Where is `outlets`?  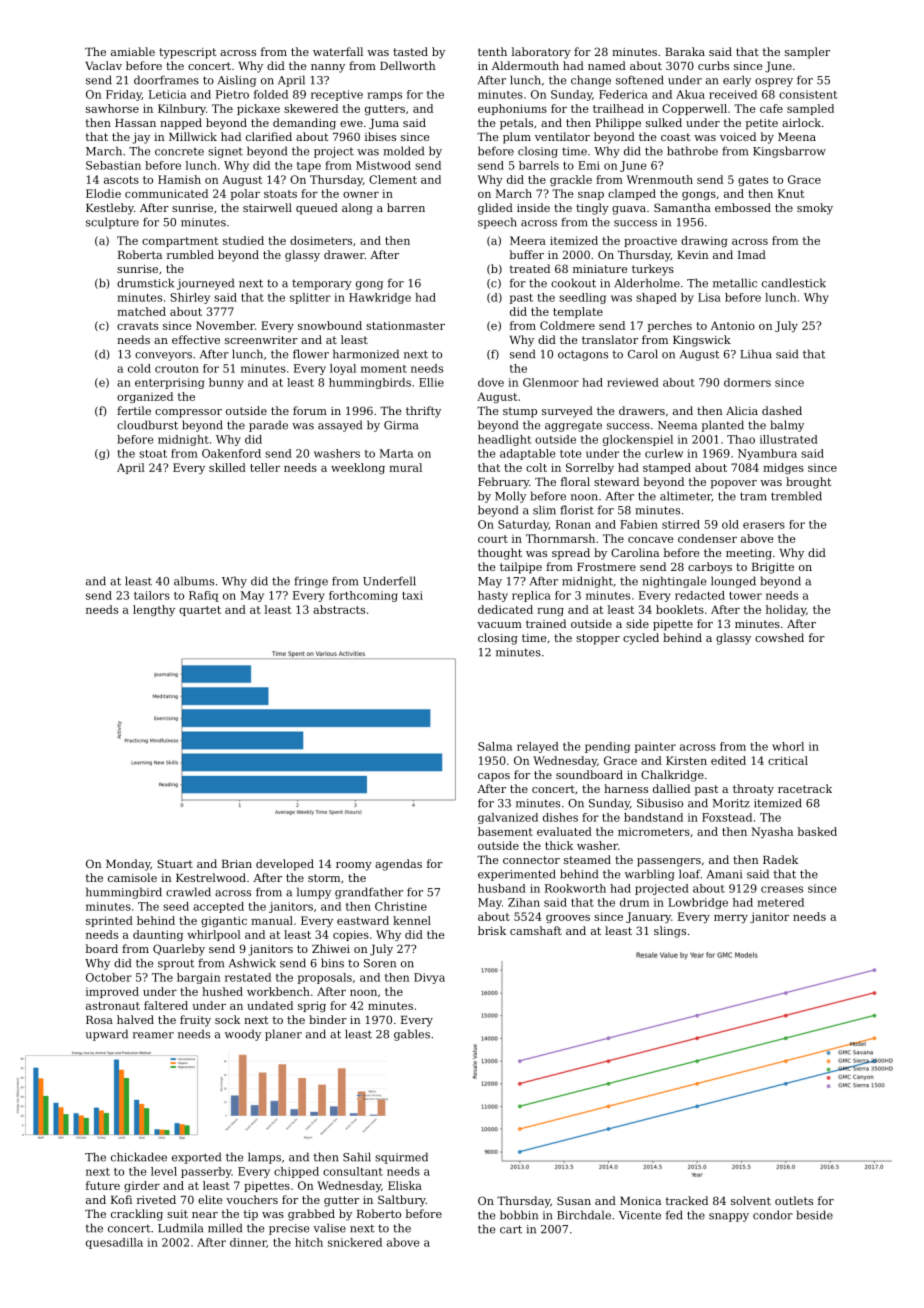
outlets is located at coordinates (794, 1200).
